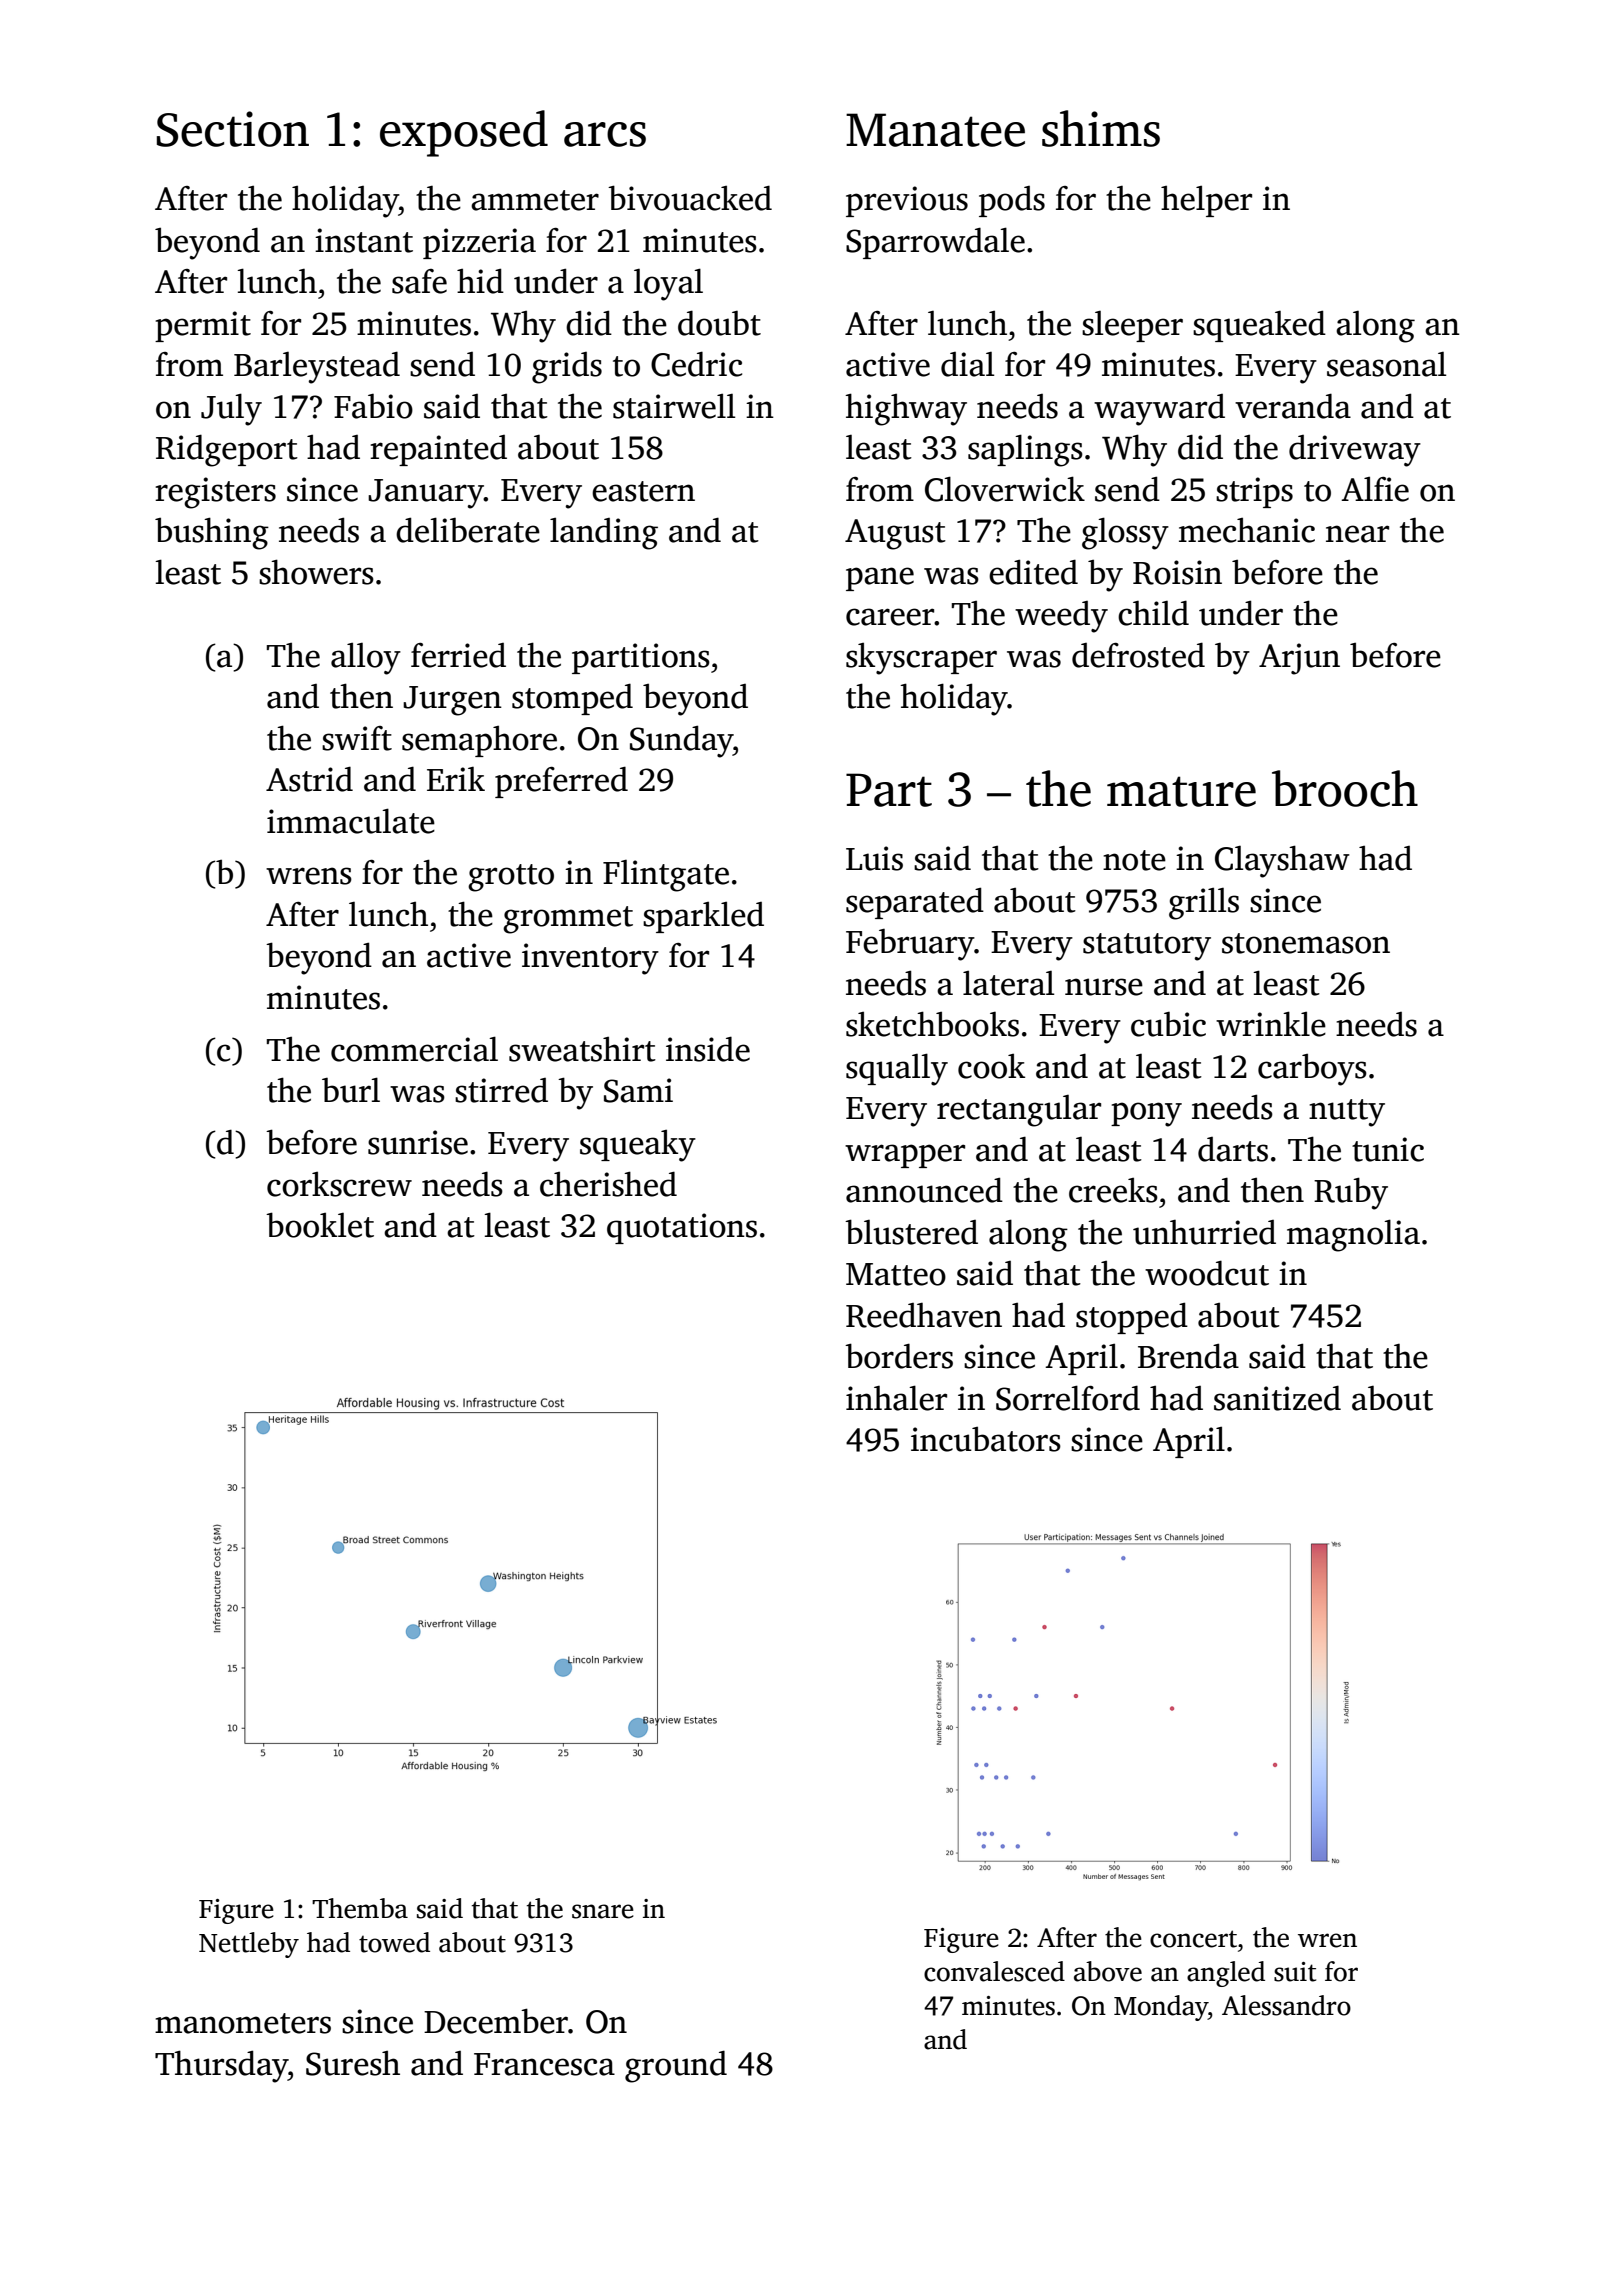 The width and height of the screenshot is (1620, 2292). What do you see at coordinates (668, 284) in the screenshot?
I see `loyal` at bounding box center [668, 284].
